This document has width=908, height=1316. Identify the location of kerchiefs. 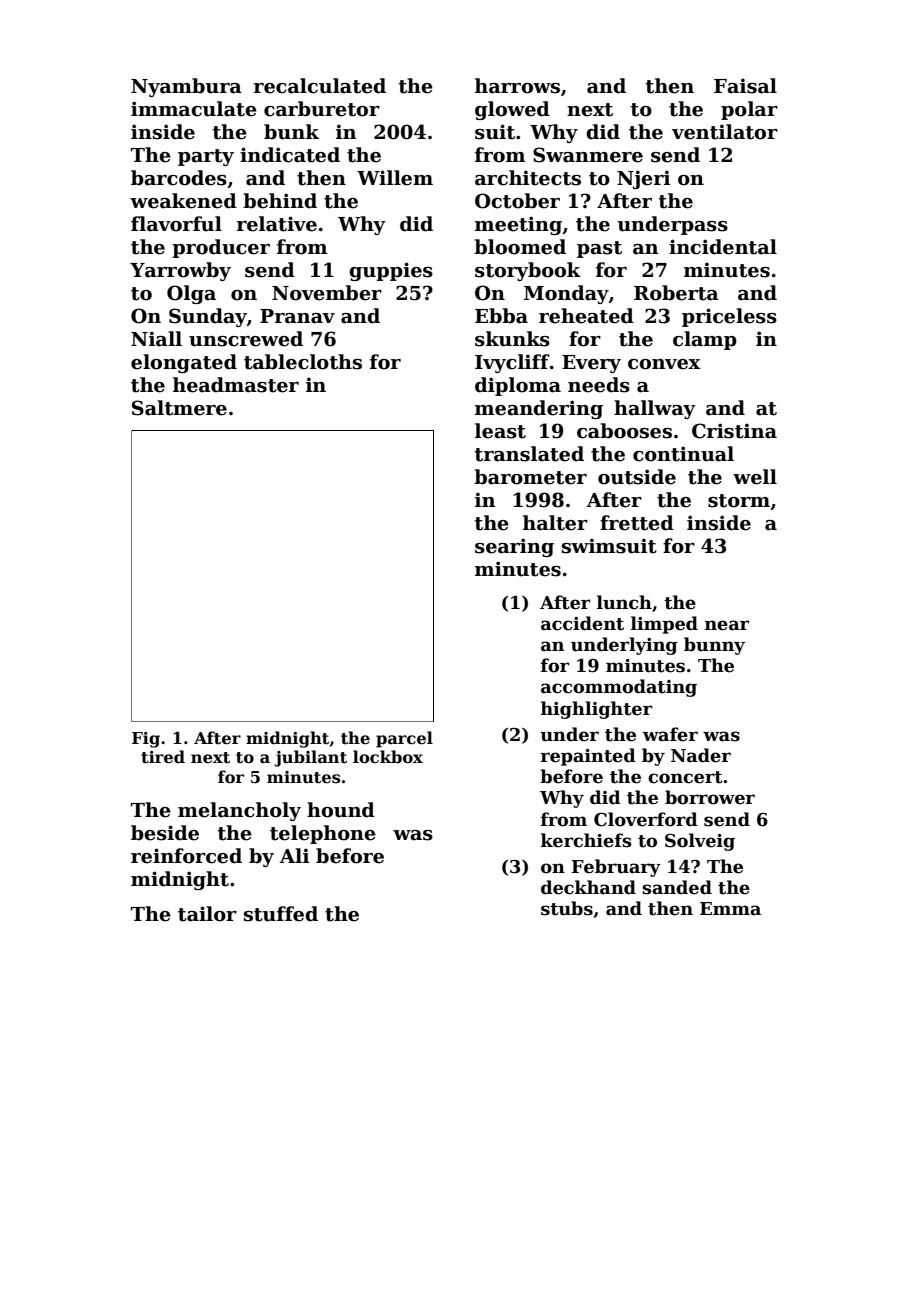
(586, 840).
